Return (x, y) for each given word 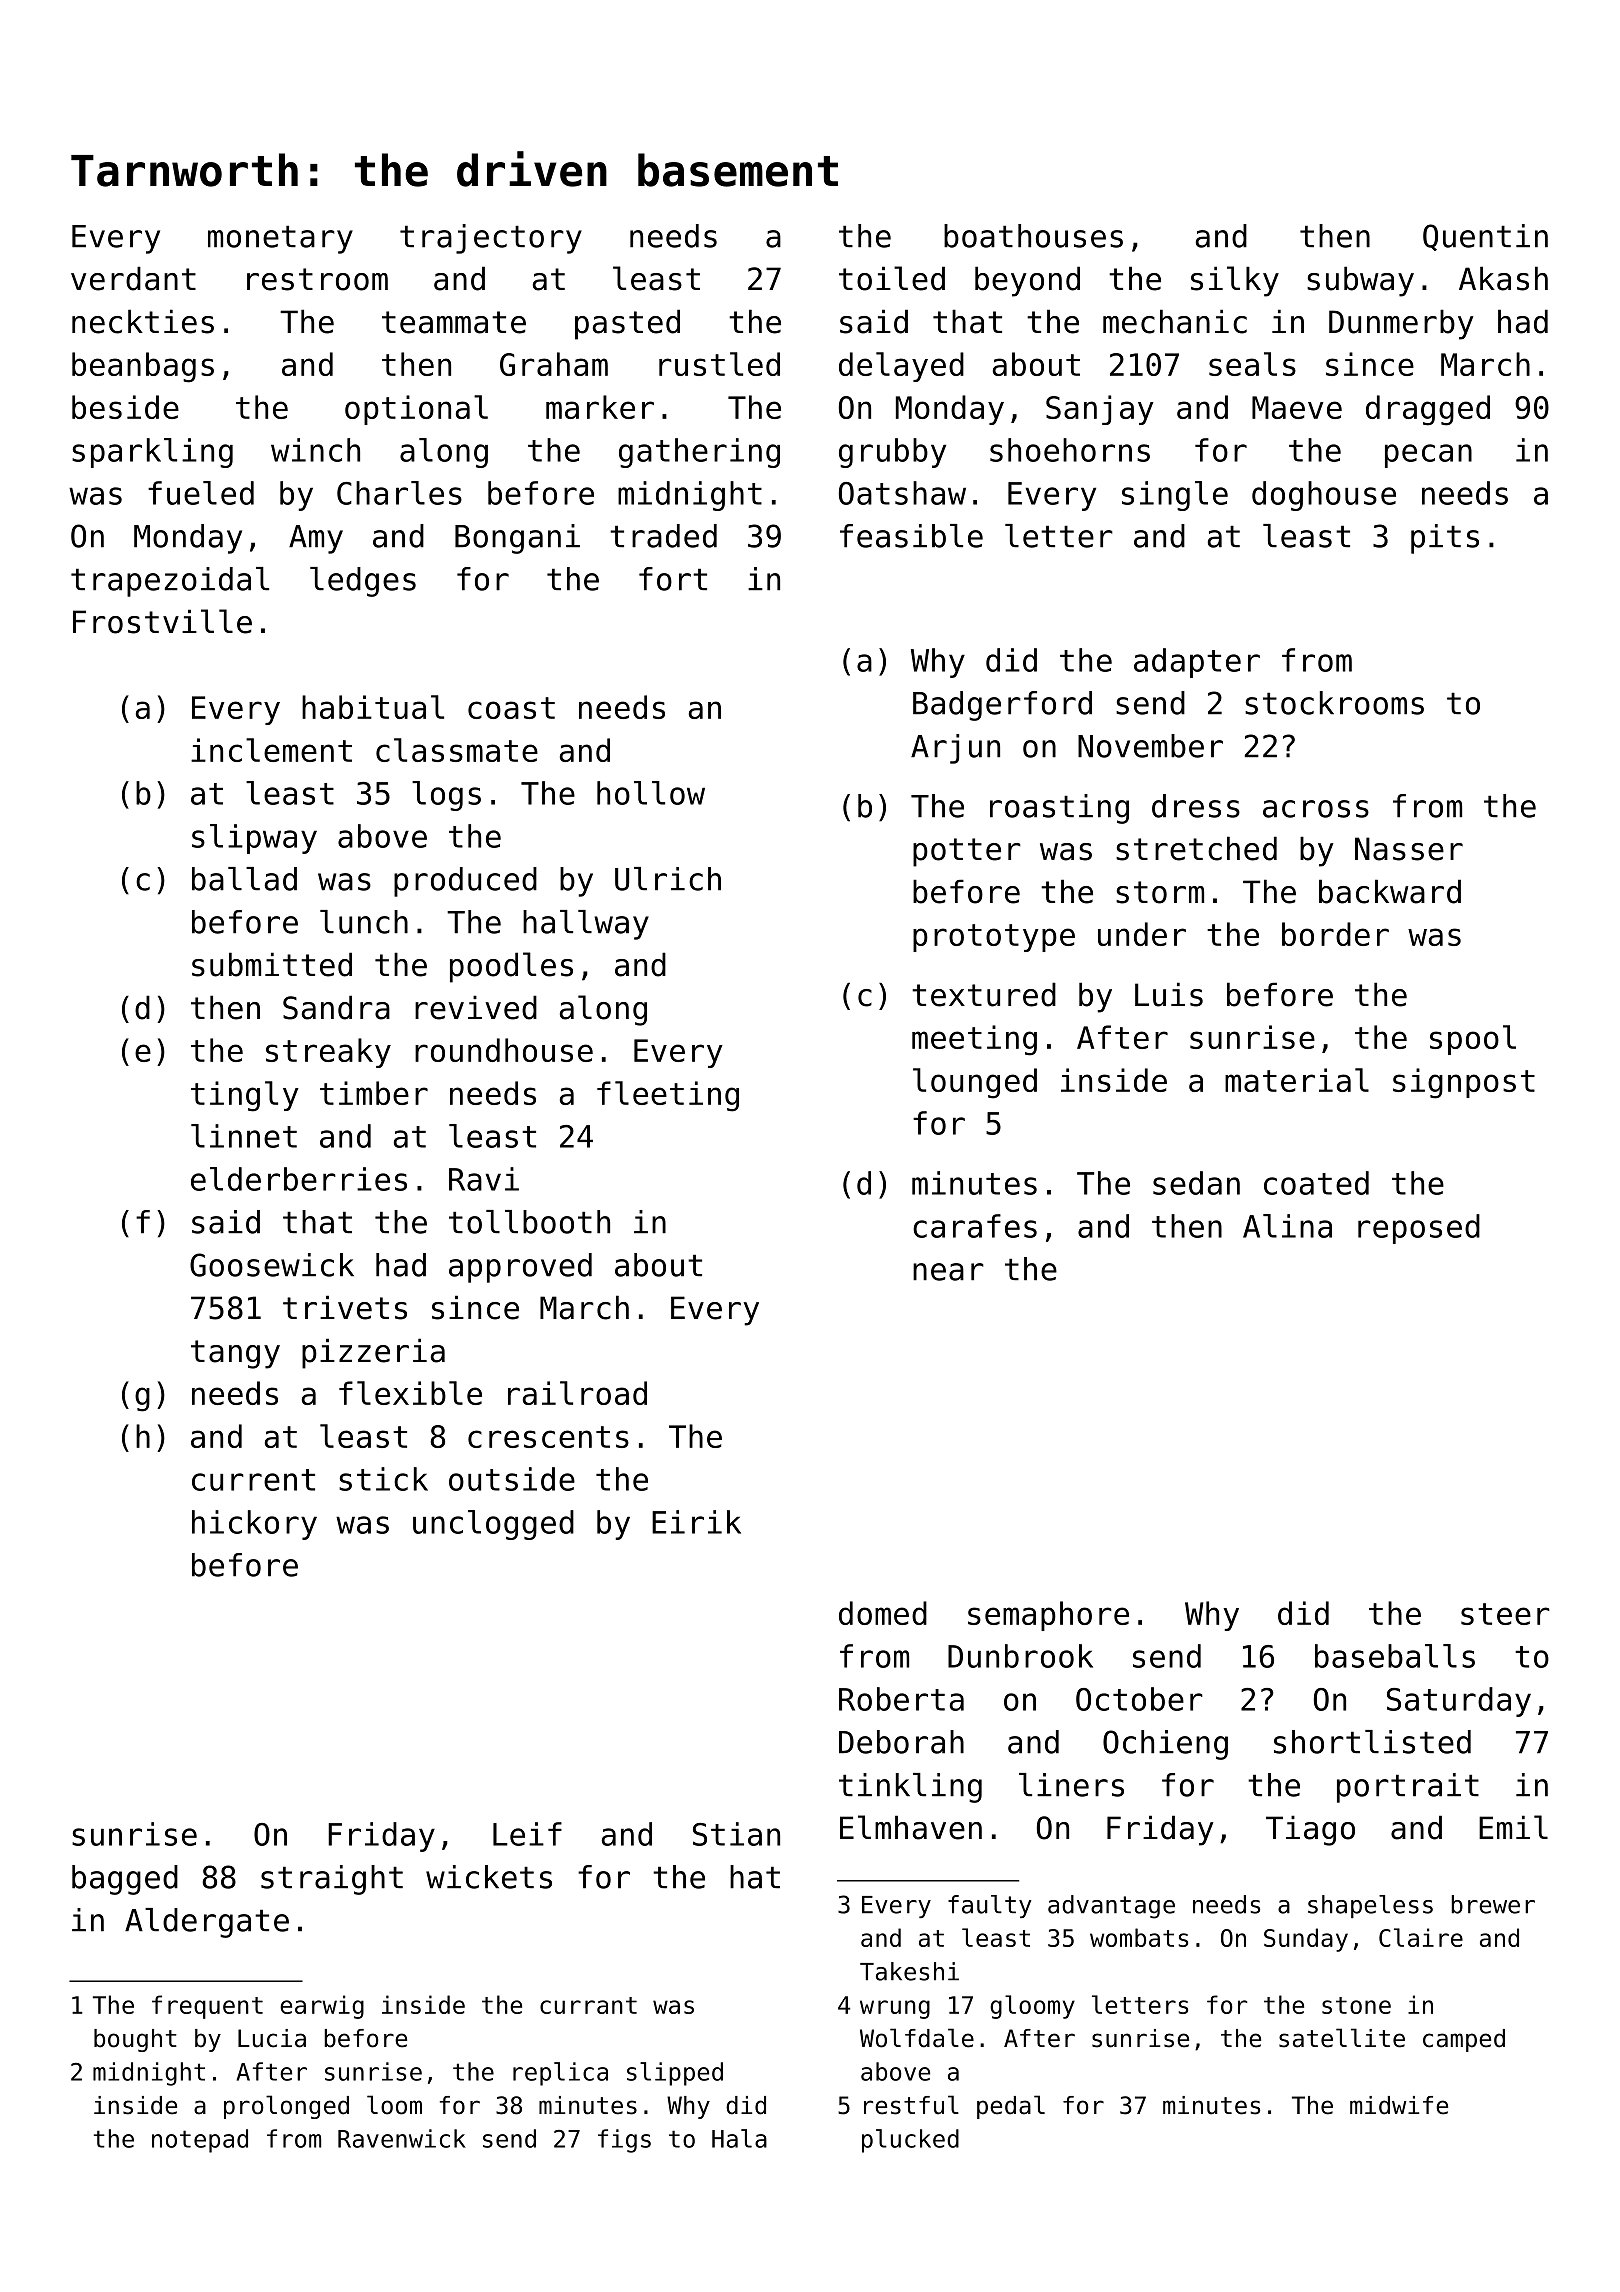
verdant (133, 278)
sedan (1196, 1183)
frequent (207, 2007)
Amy (316, 539)
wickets (489, 1877)
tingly (245, 1096)
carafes (975, 1226)
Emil (1513, 1827)
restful (911, 2105)
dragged (1428, 410)
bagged (125, 1880)
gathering (699, 453)
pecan (1428, 456)
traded (663, 536)
